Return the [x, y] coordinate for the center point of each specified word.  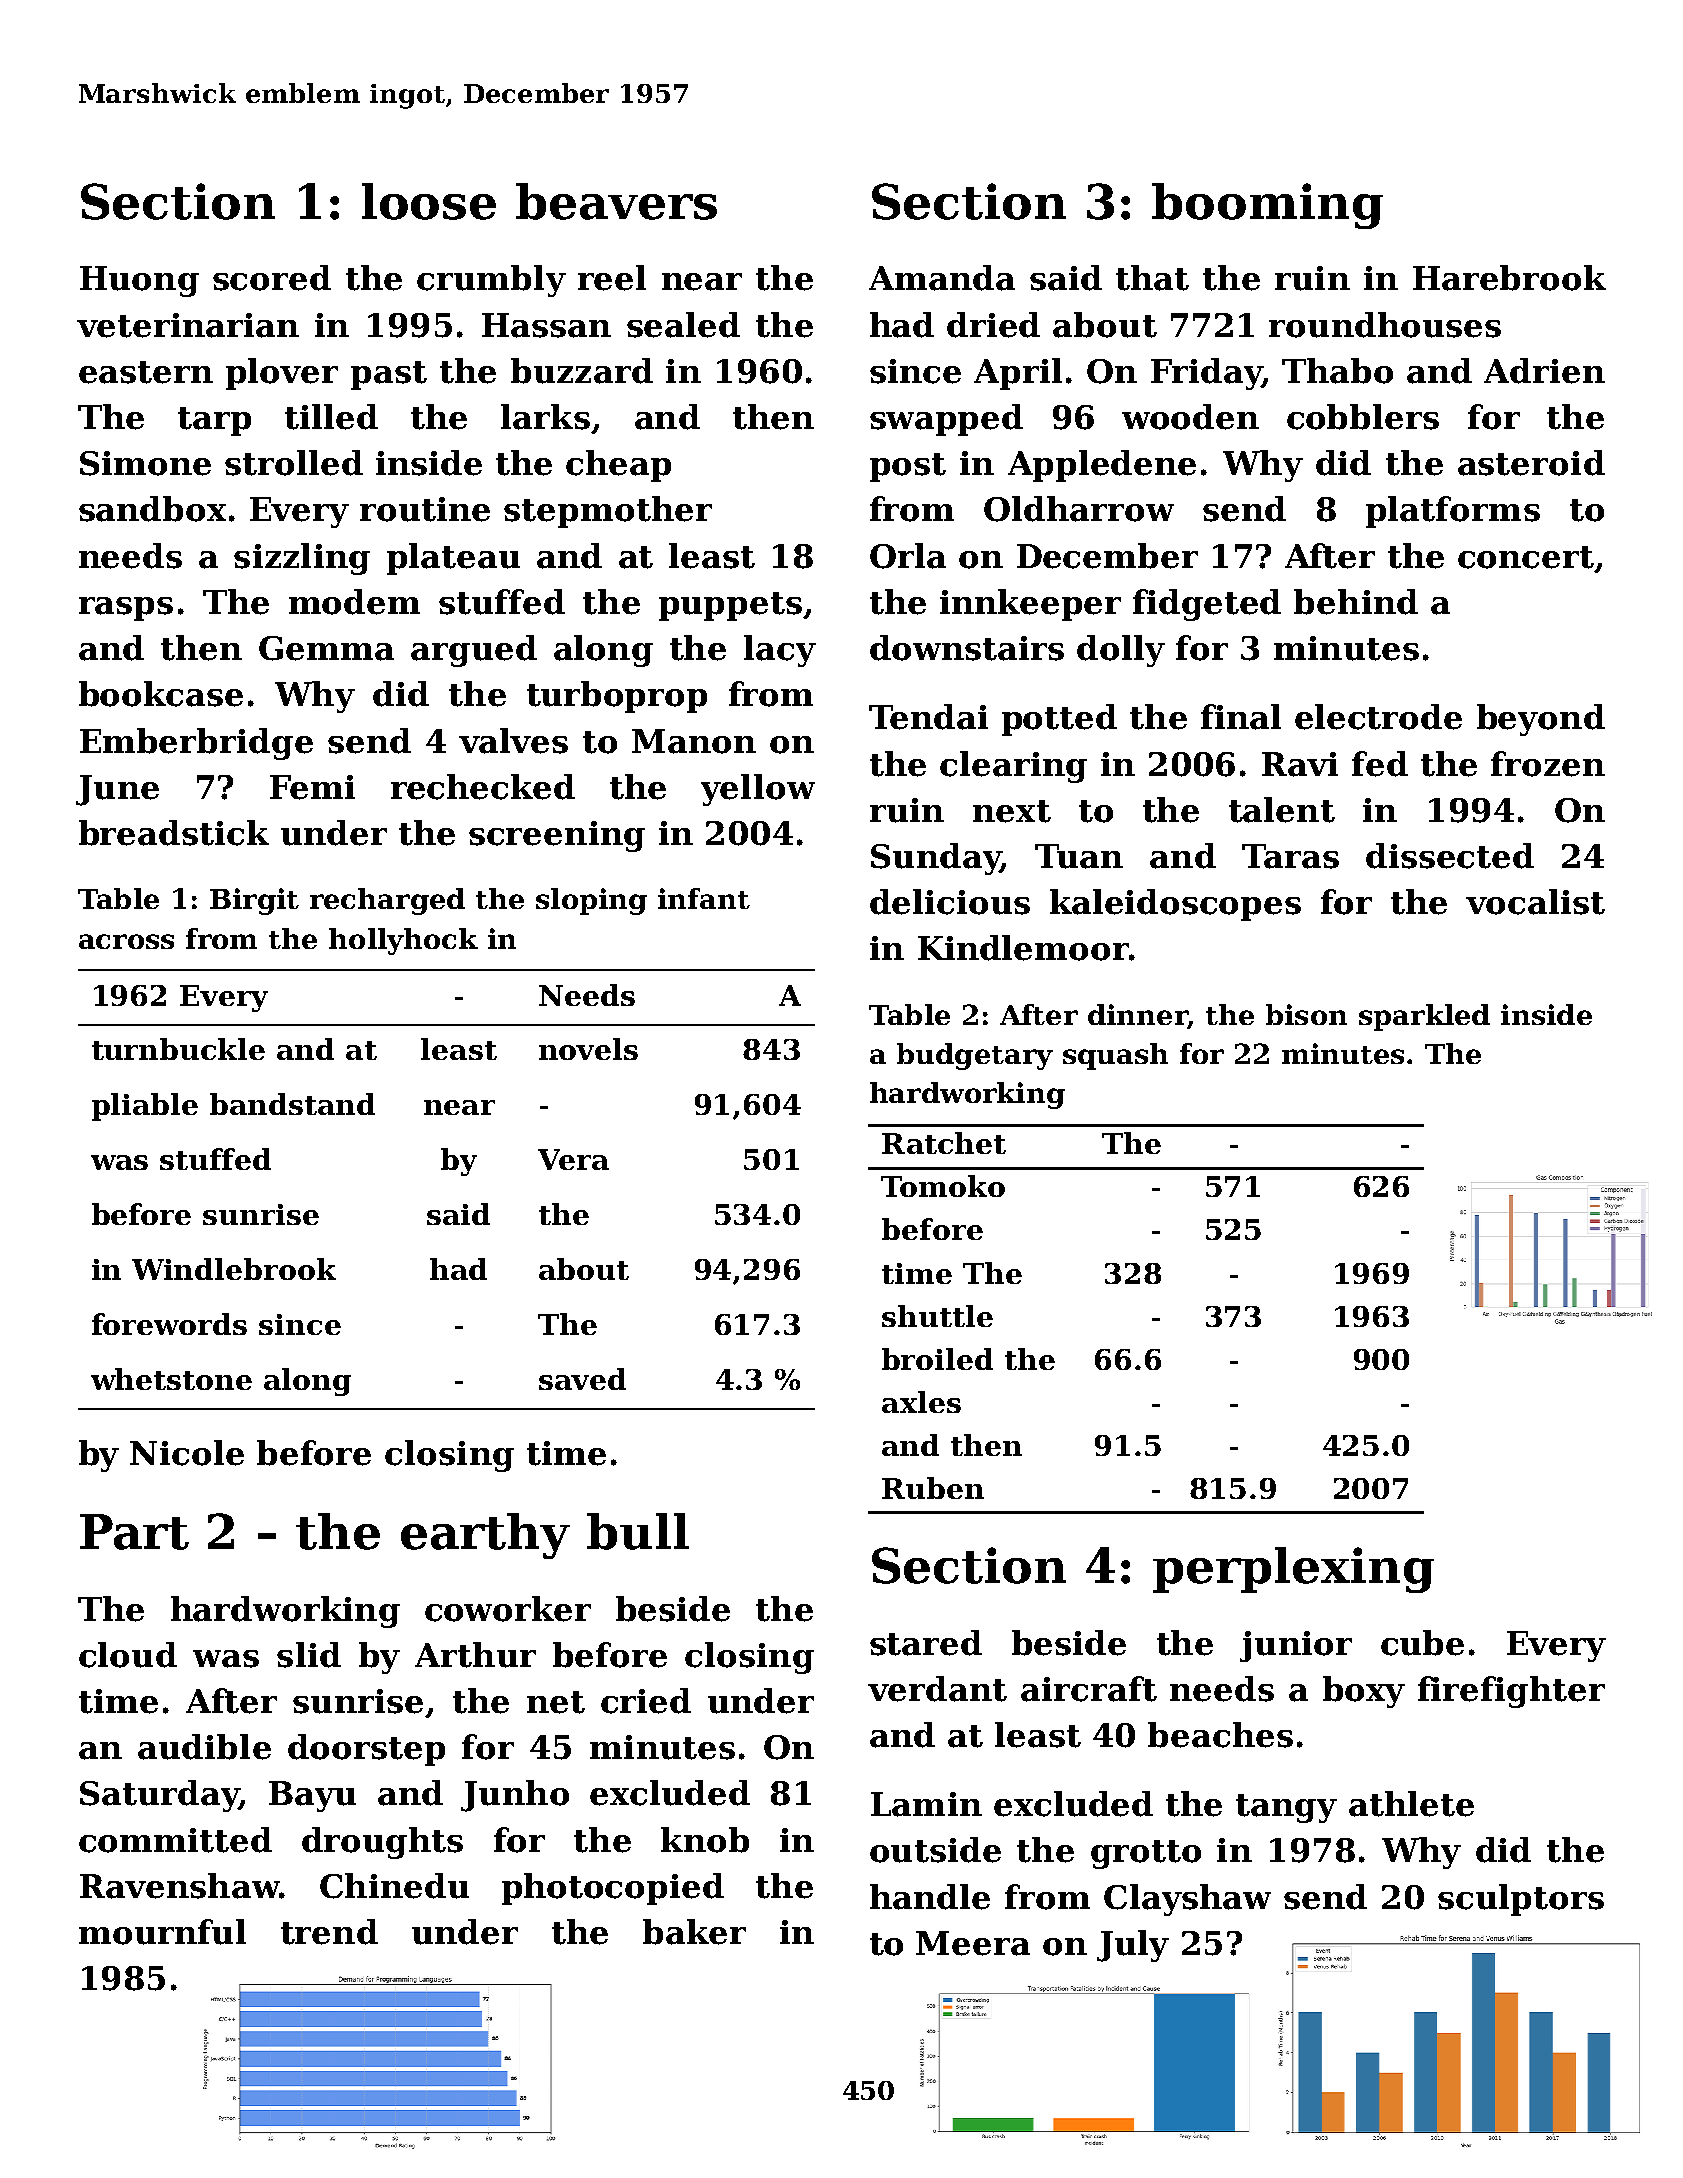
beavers [616, 201]
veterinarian [188, 325]
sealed [683, 325]
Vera [573, 1159]
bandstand [292, 1104]
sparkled [1424, 1017]
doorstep [366, 1750]
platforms [1453, 512]
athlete [1411, 1804]
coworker [508, 1609]
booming [1267, 206]
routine [425, 509]
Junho [515, 1796]
